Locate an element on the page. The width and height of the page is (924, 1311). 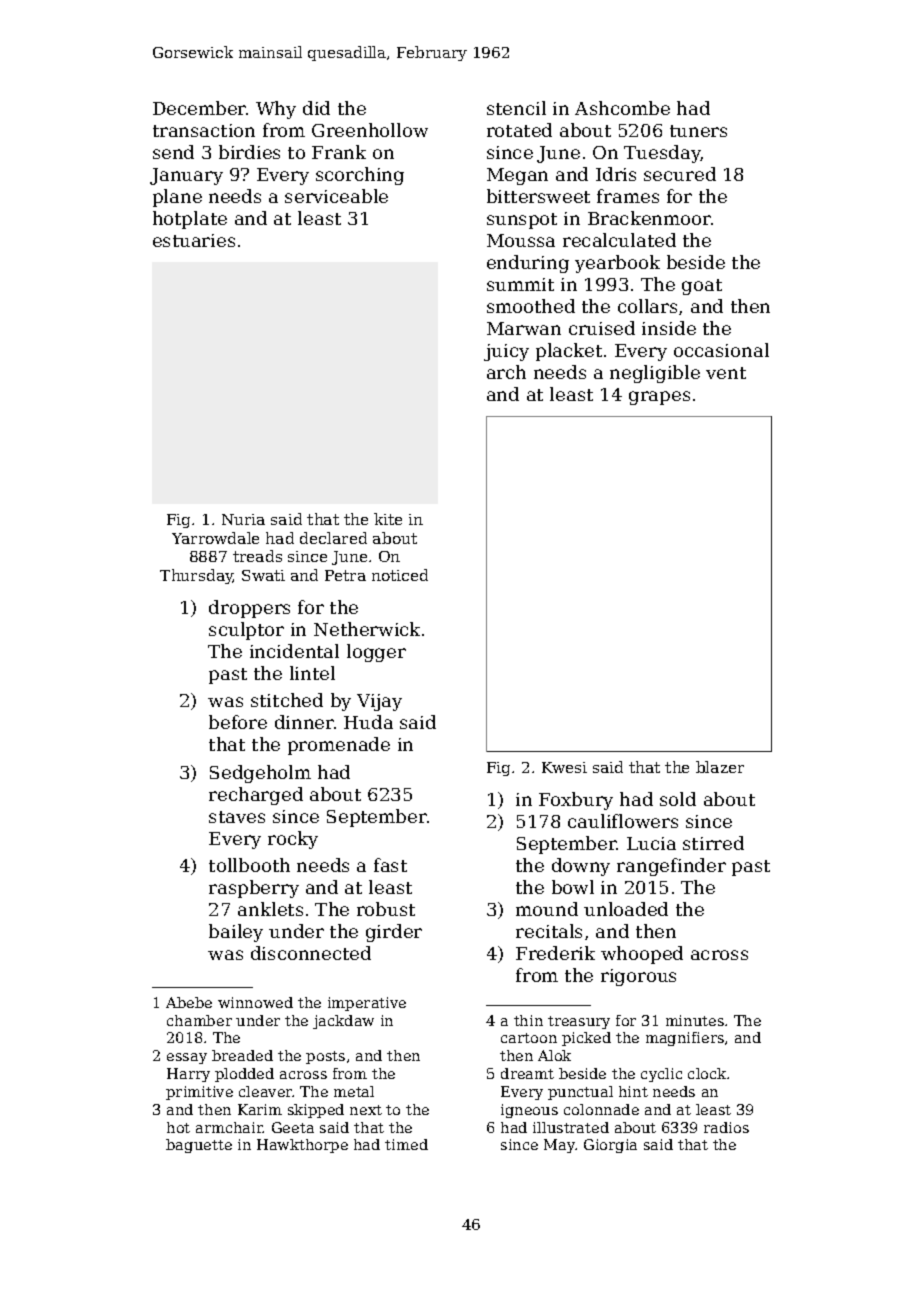
grapes is located at coordinates (659, 398).
